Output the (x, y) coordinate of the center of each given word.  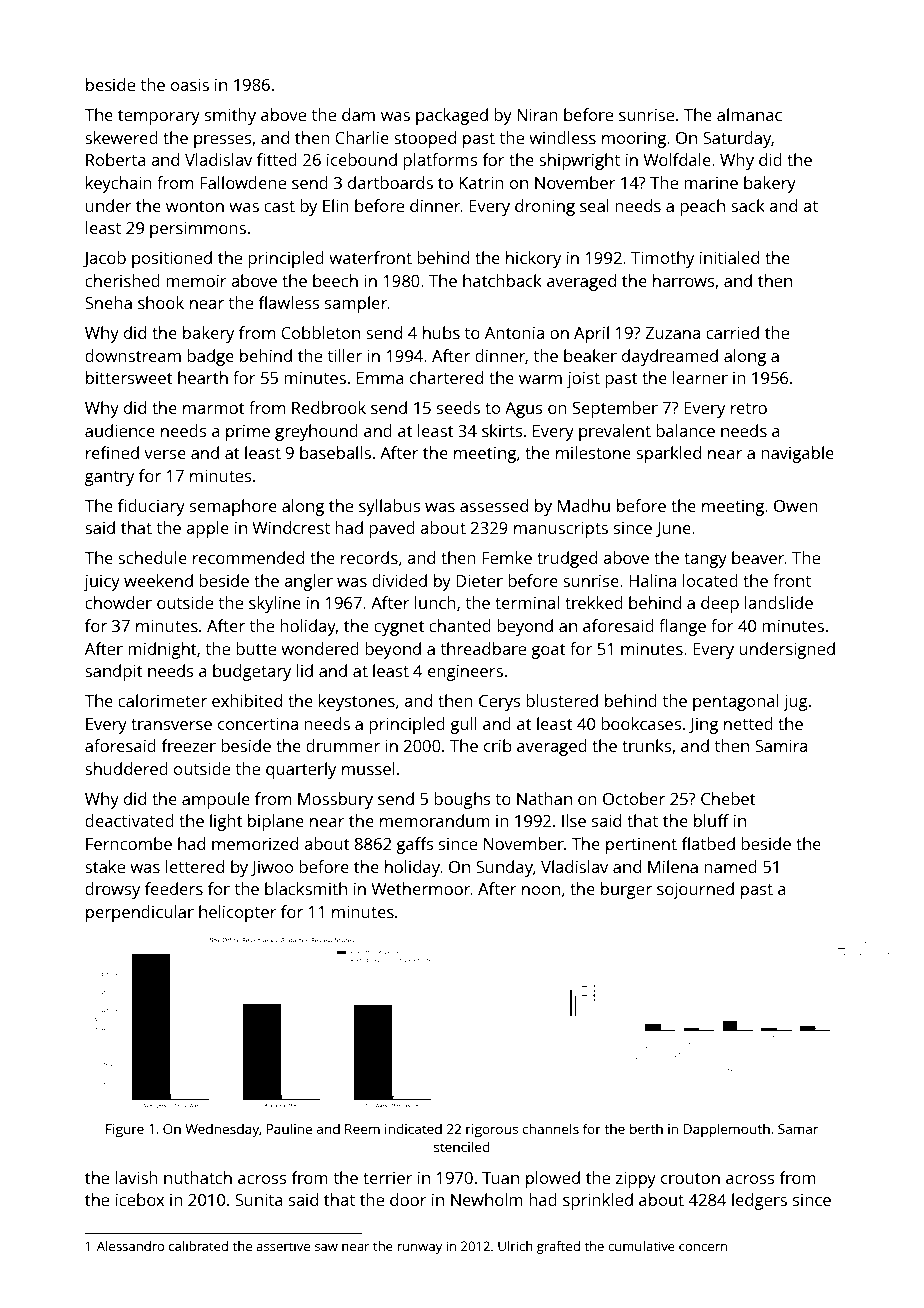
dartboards (390, 182)
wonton (195, 206)
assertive (283, 1246)
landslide (779, 602)
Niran (537, 115)
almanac (749, 114)
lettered (195, 866)
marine (711, 183)
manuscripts (561, 530)
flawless (289, 302)
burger (626, 890)
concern (703, 1247)
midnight (162, 650)
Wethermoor (421, 888)
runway (419, 1249)
